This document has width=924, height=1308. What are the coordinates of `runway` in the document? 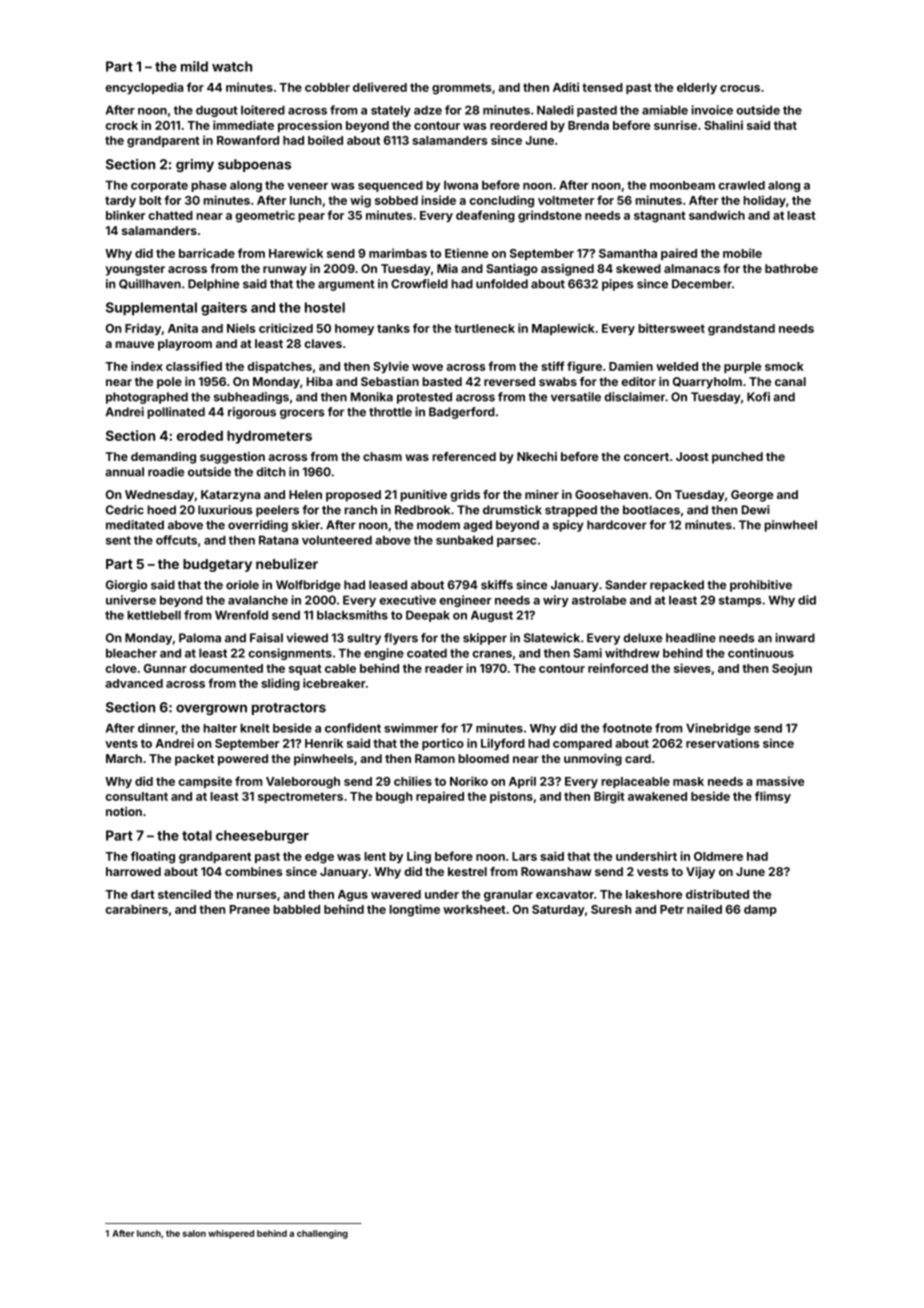 It's located at (285, 271).
